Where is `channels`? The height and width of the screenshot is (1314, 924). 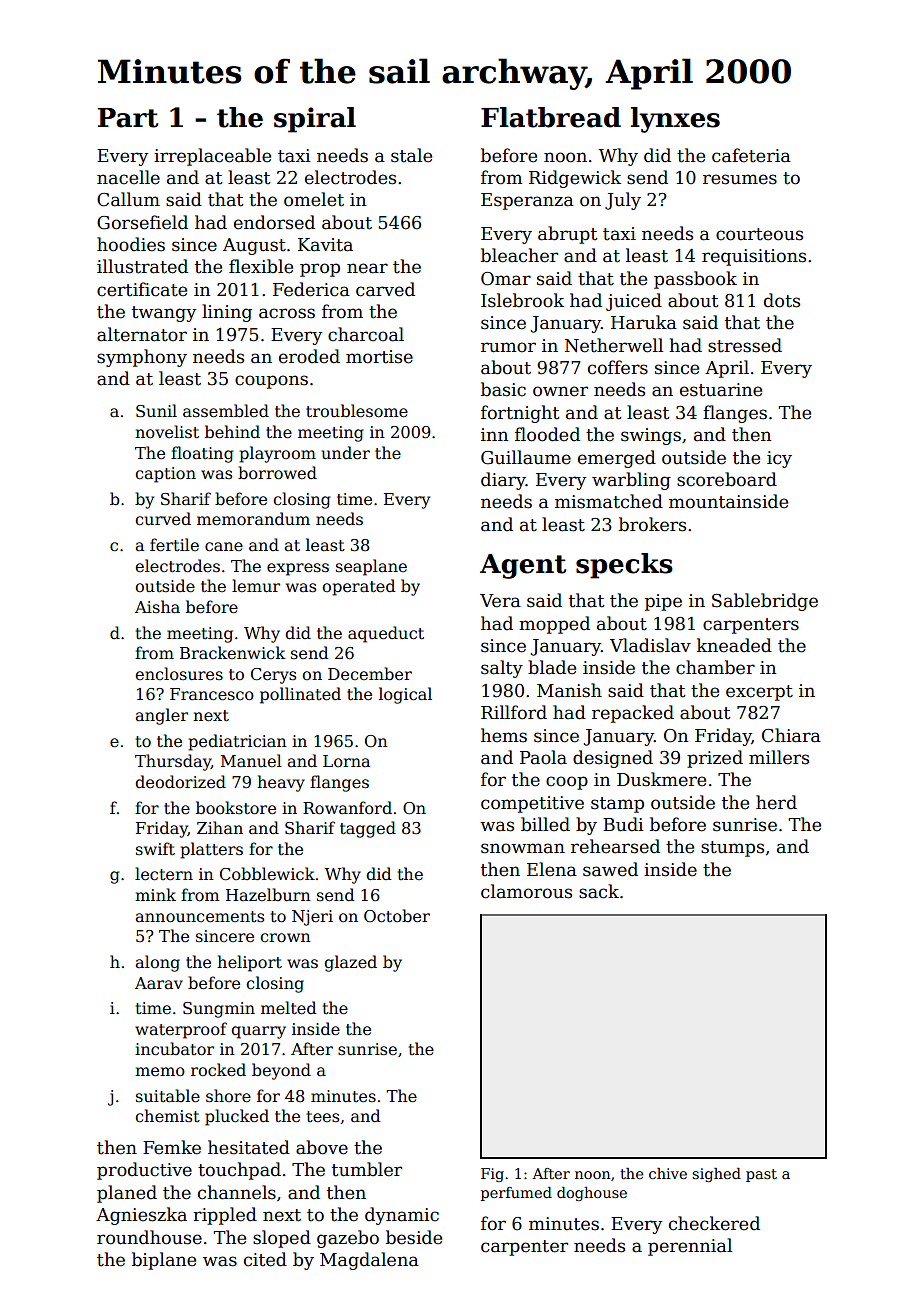
channels is located at coordinates (237, 1192).
